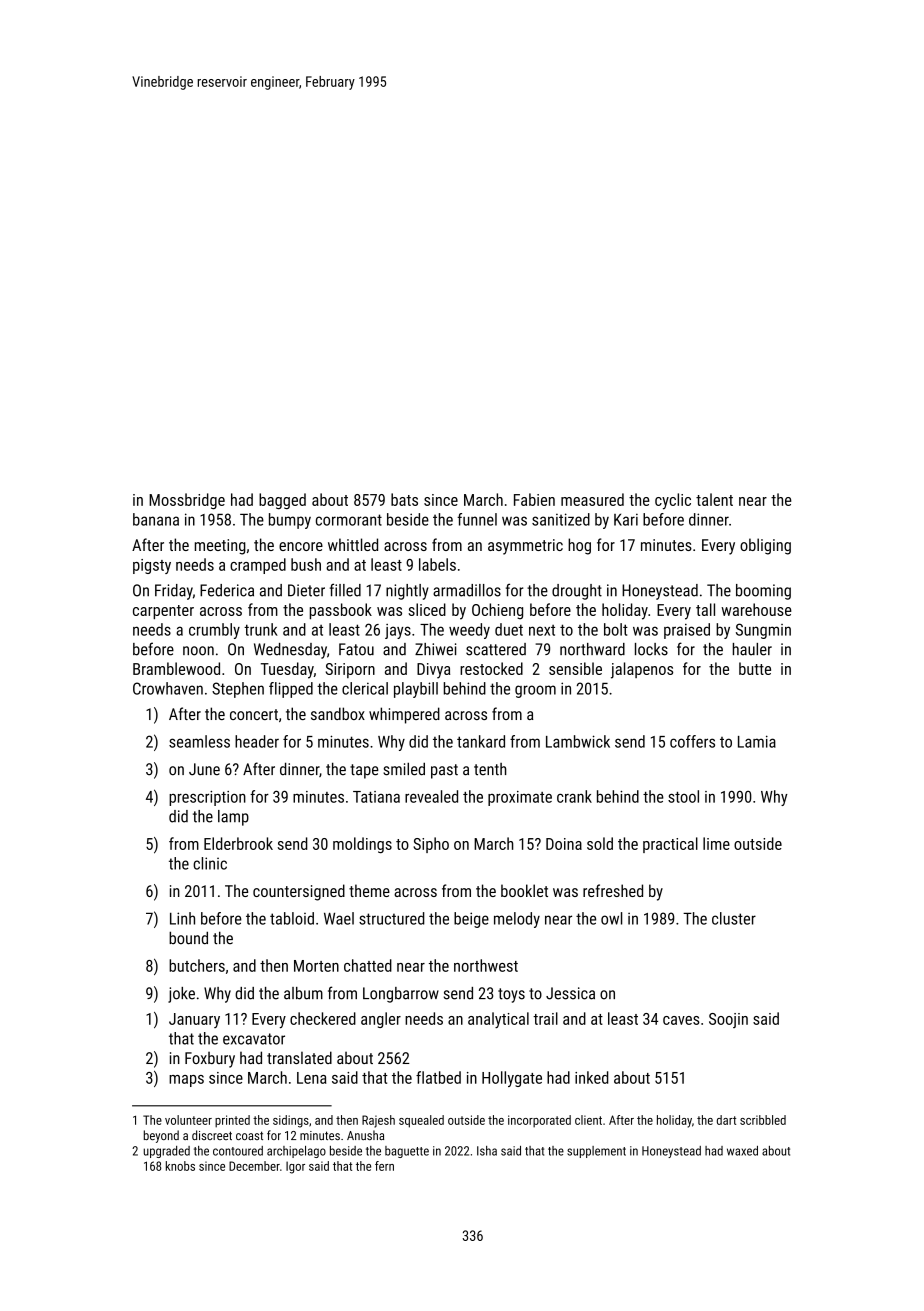  I want to click on knobs, so click(180, 1166).
